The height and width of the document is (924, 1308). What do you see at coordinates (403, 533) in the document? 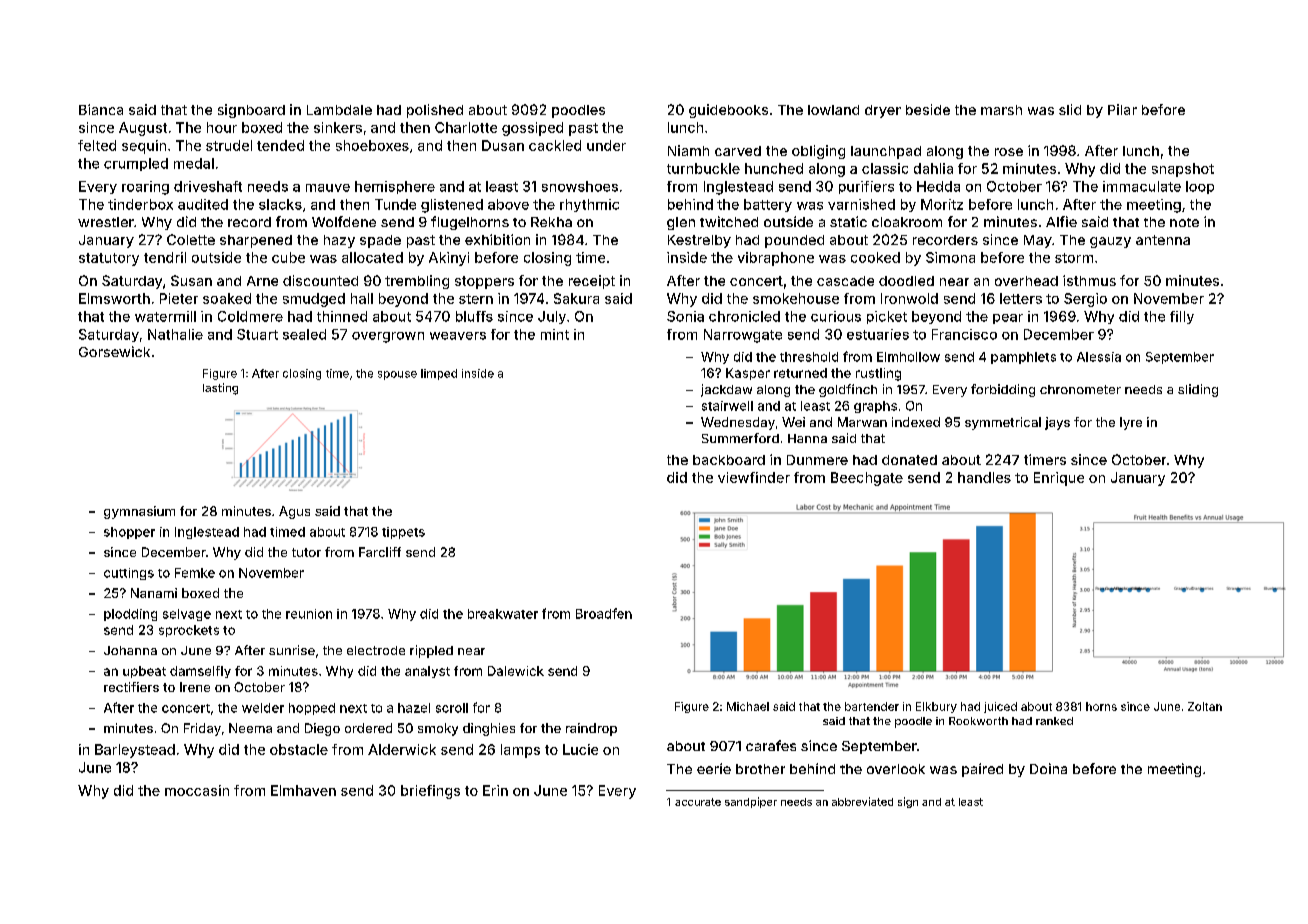
I see `tippets` at bounding box center [403, 533].
